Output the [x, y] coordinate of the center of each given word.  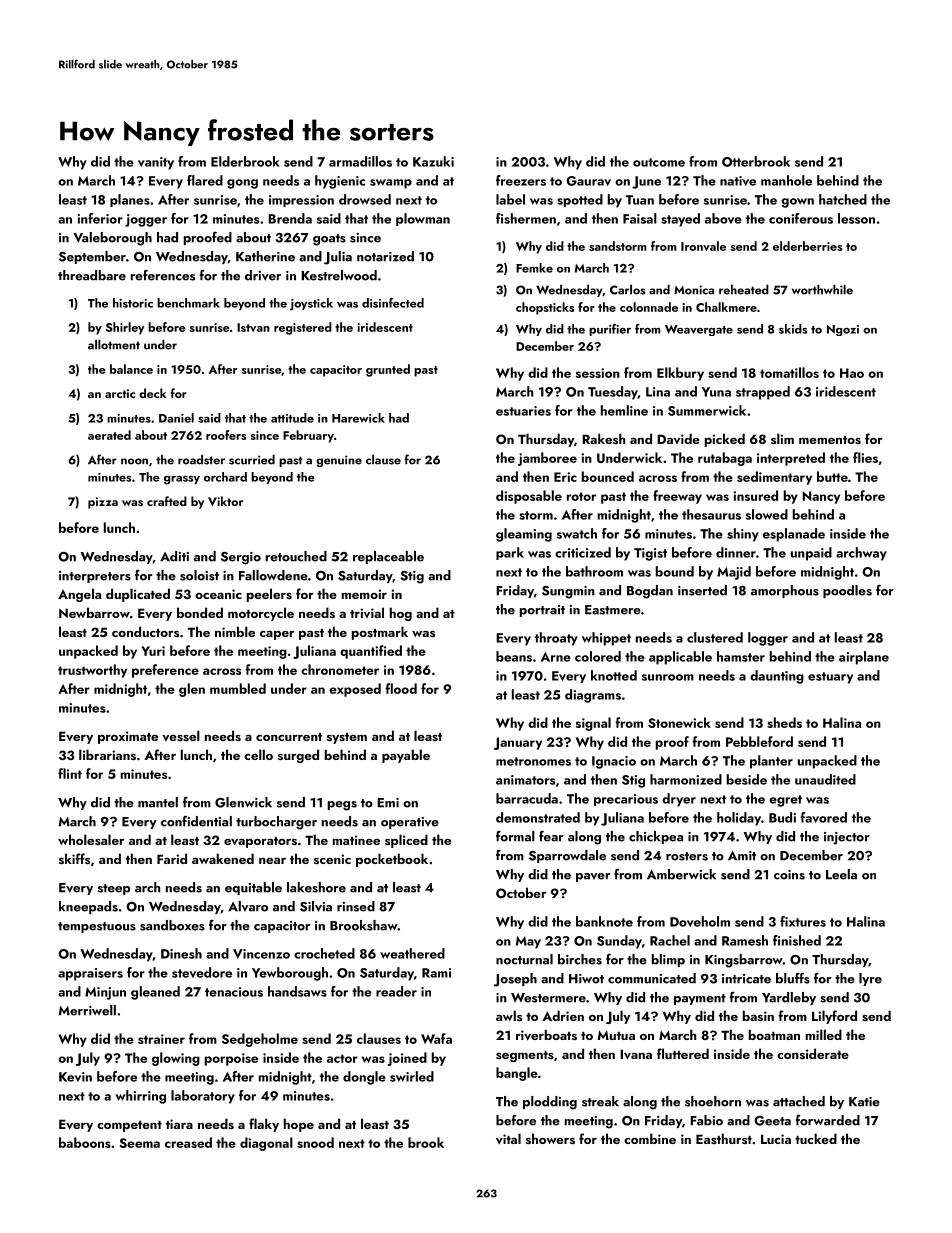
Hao [852, 373]
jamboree [547, 459]
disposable [529, 497]
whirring [140, 1097]
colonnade [649, 307]
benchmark [188, 303]
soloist [199, 575]
